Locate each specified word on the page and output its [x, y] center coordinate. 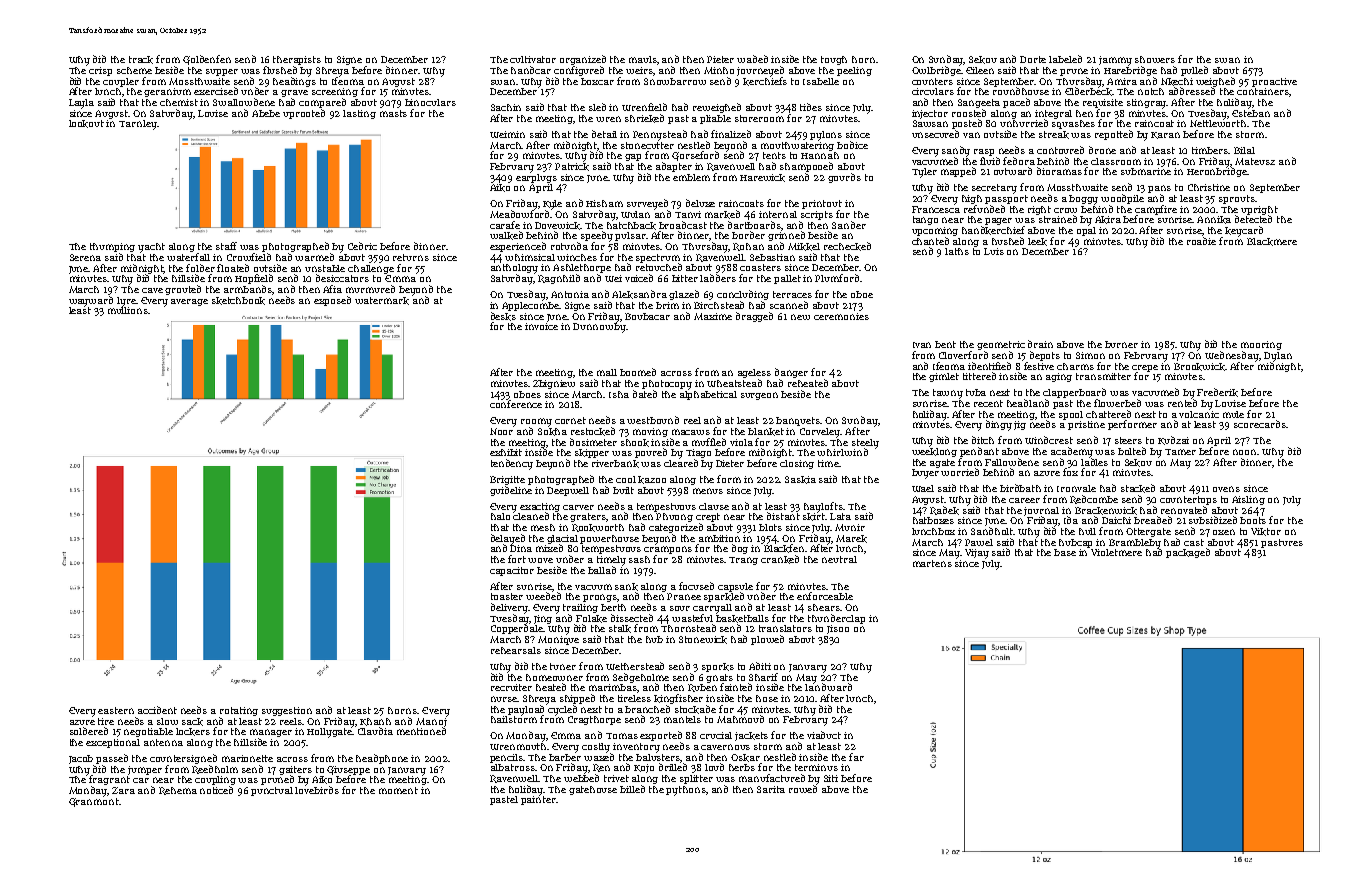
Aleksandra [639, 294]
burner [1121, 344]
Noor [501, 431]
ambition [719, 538]
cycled [562, 710]
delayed [508, 539]
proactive [1274, 82]
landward [828, 687]
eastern [116, 710]
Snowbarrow [675, 81]
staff [226, 246]
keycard [1244, 231]
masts [393, 113]
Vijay [977, 554]
